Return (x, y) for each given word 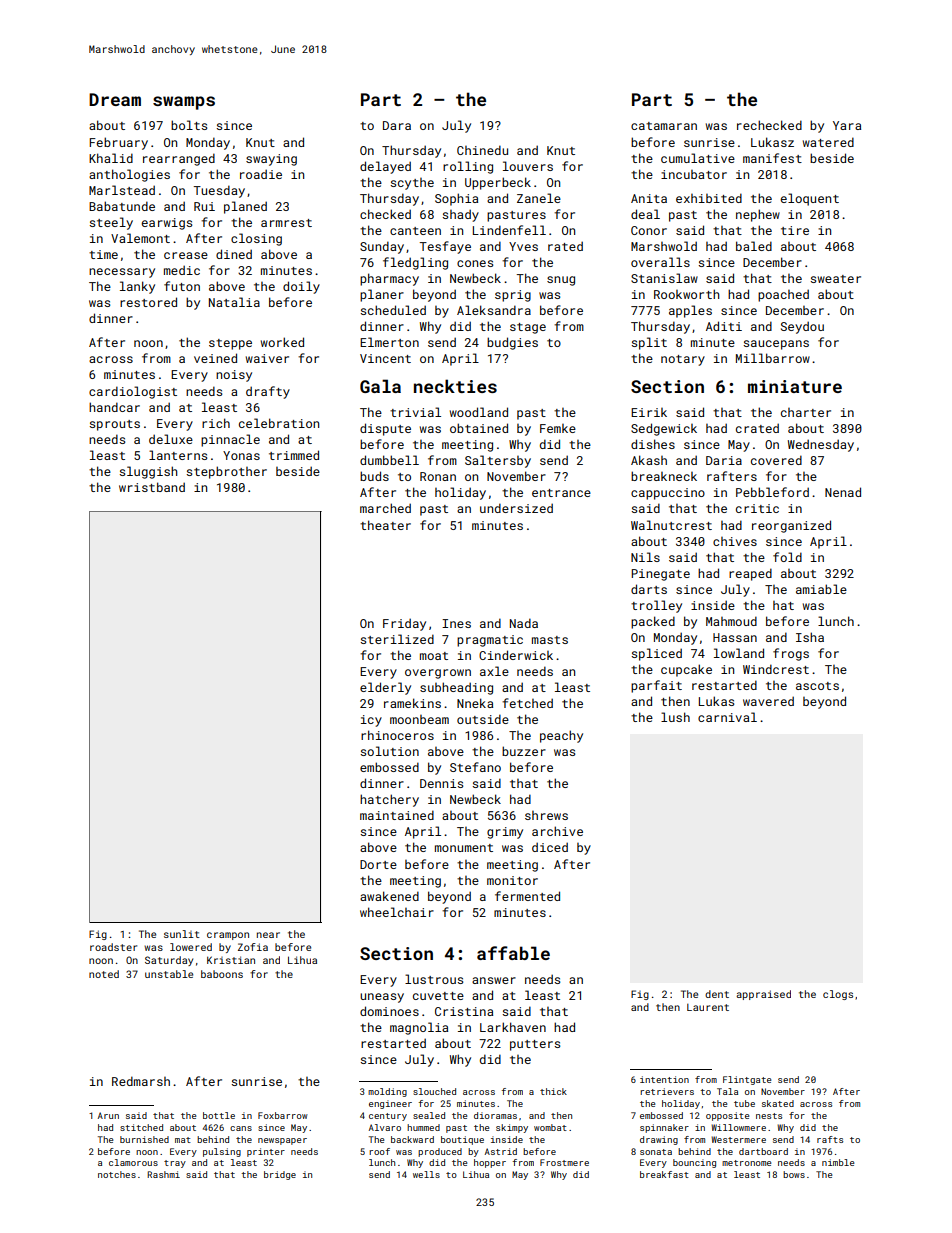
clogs (838, 995)
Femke (558, 428)
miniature (795, 386)
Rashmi (163, 1174)
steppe (230, 344)
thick (553, 1091)
